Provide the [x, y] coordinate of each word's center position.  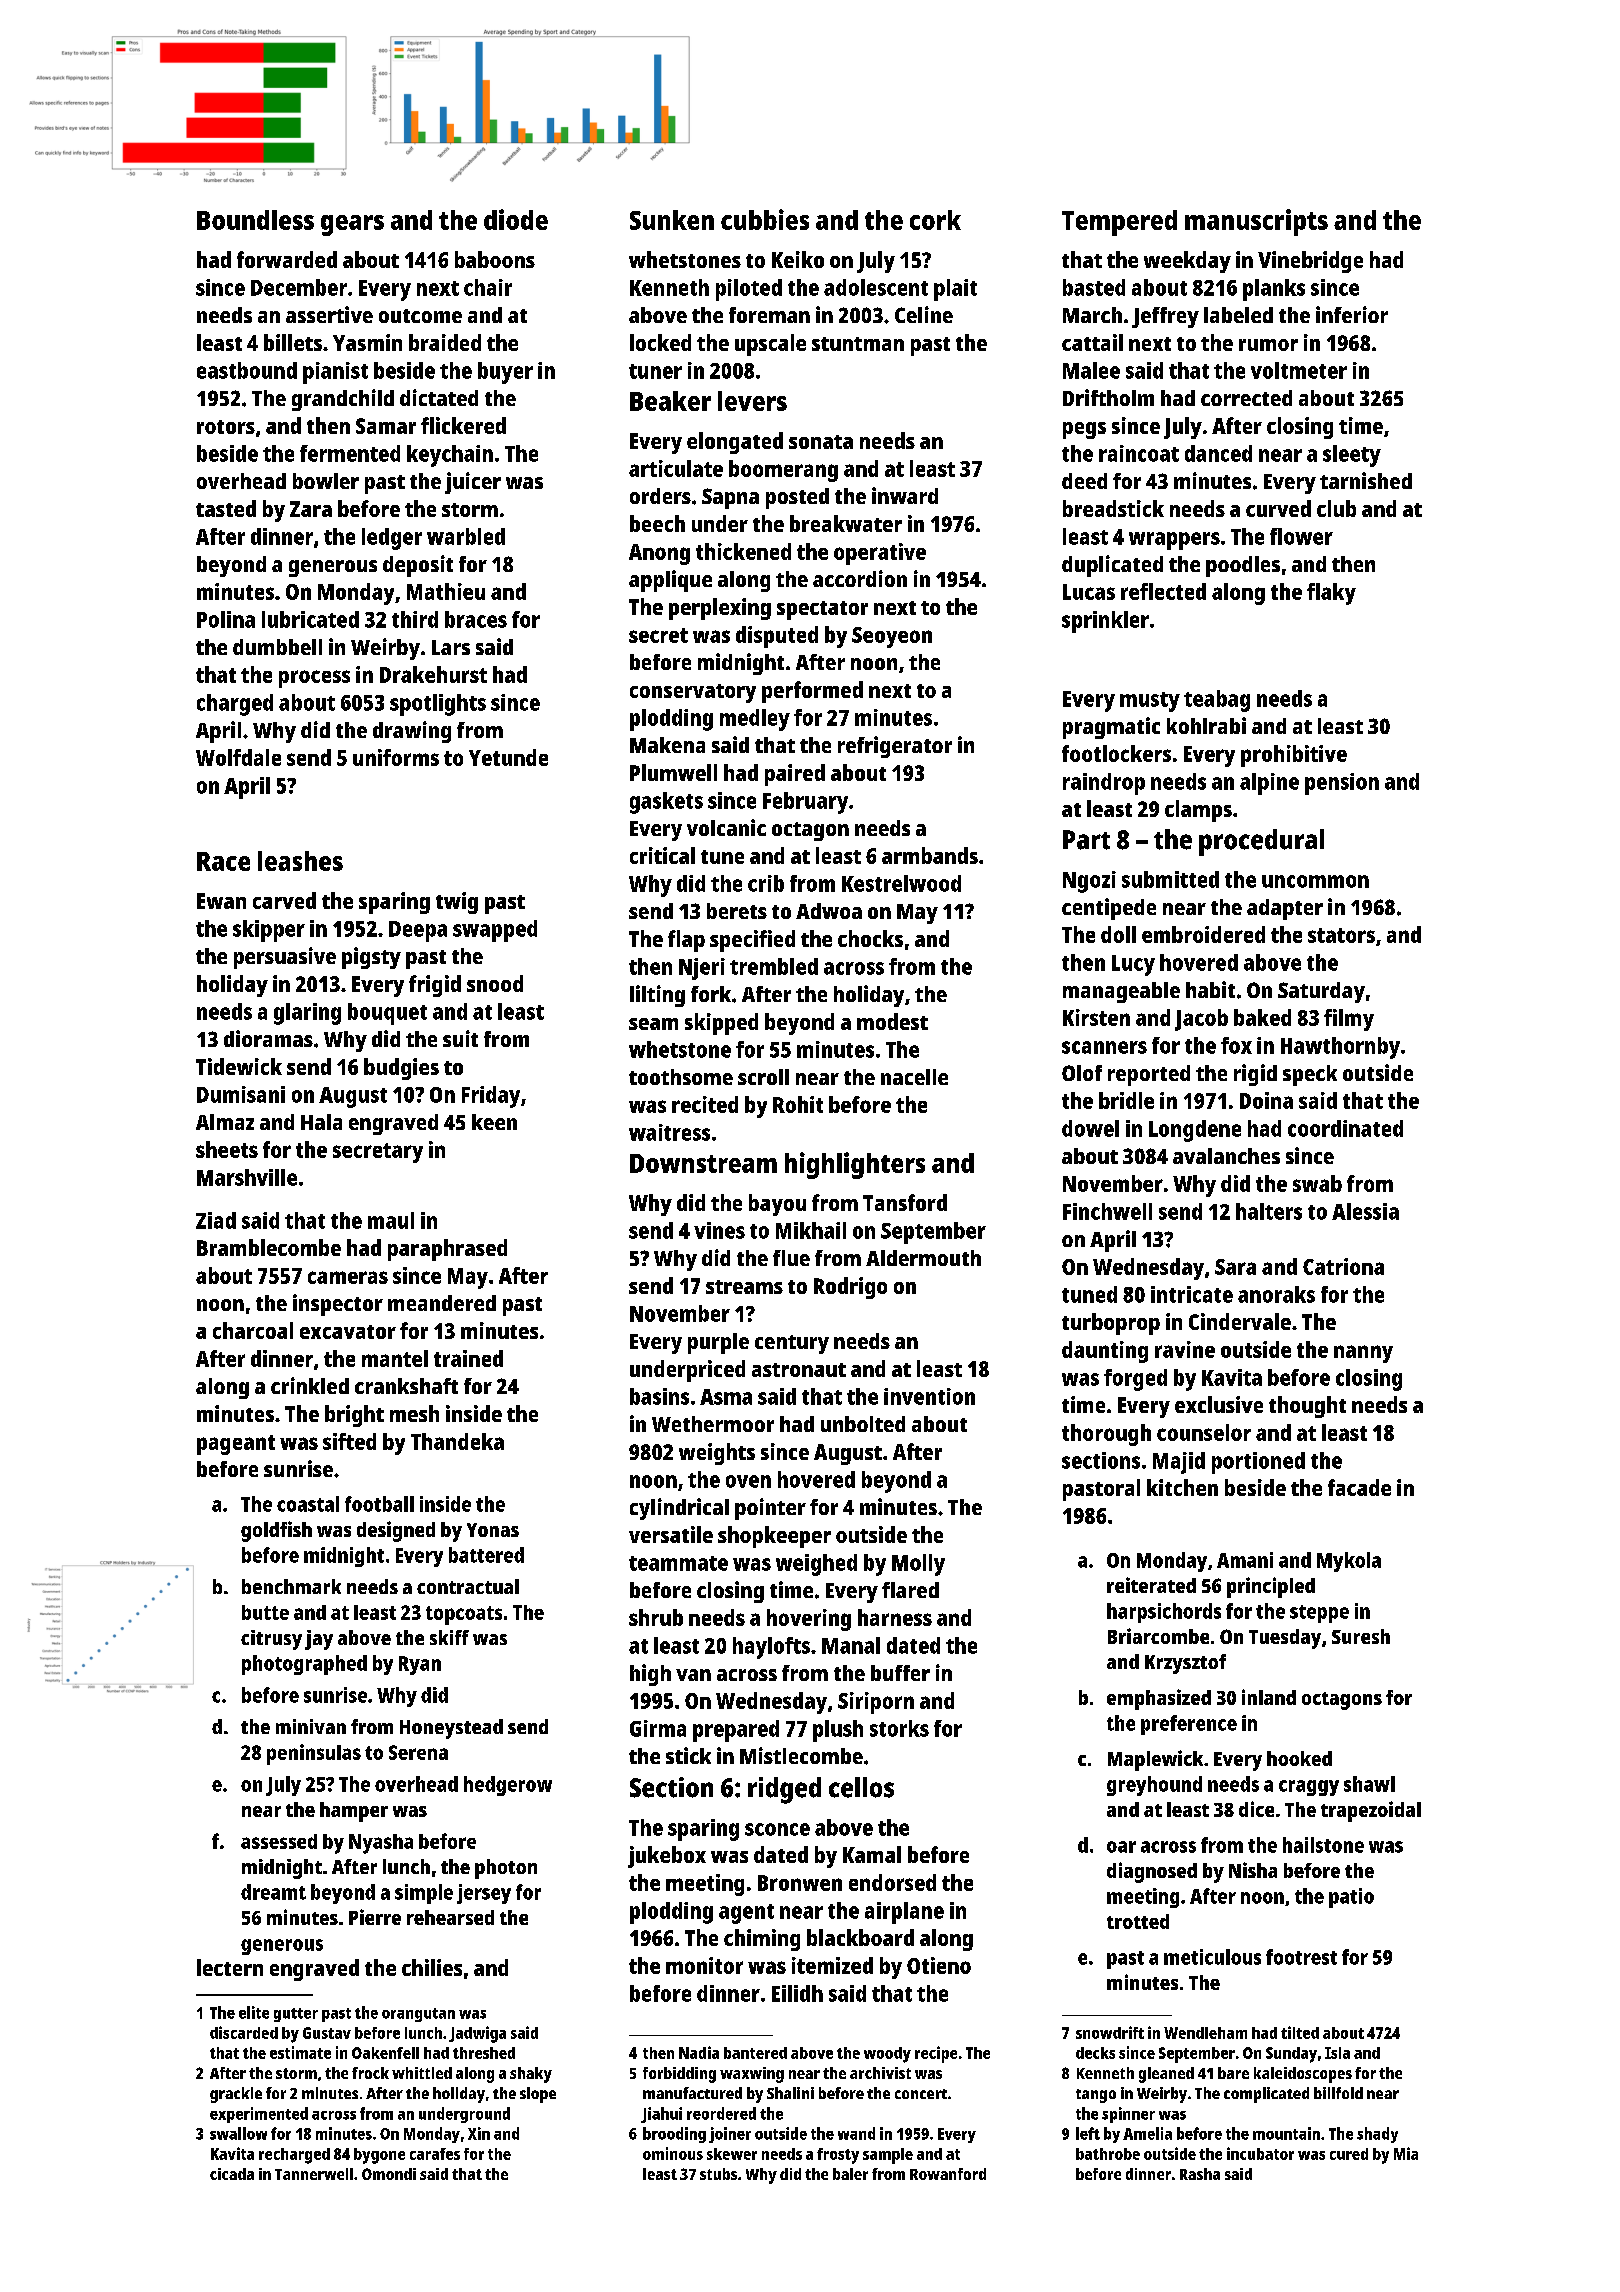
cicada [232, 2174]
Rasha [1200, 2174]
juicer [473, 483]
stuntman [858, 344]
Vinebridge [1310, 262]
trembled [774, 966]
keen [494, 1122]
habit [1210, 989]
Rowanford [948, 2174]
